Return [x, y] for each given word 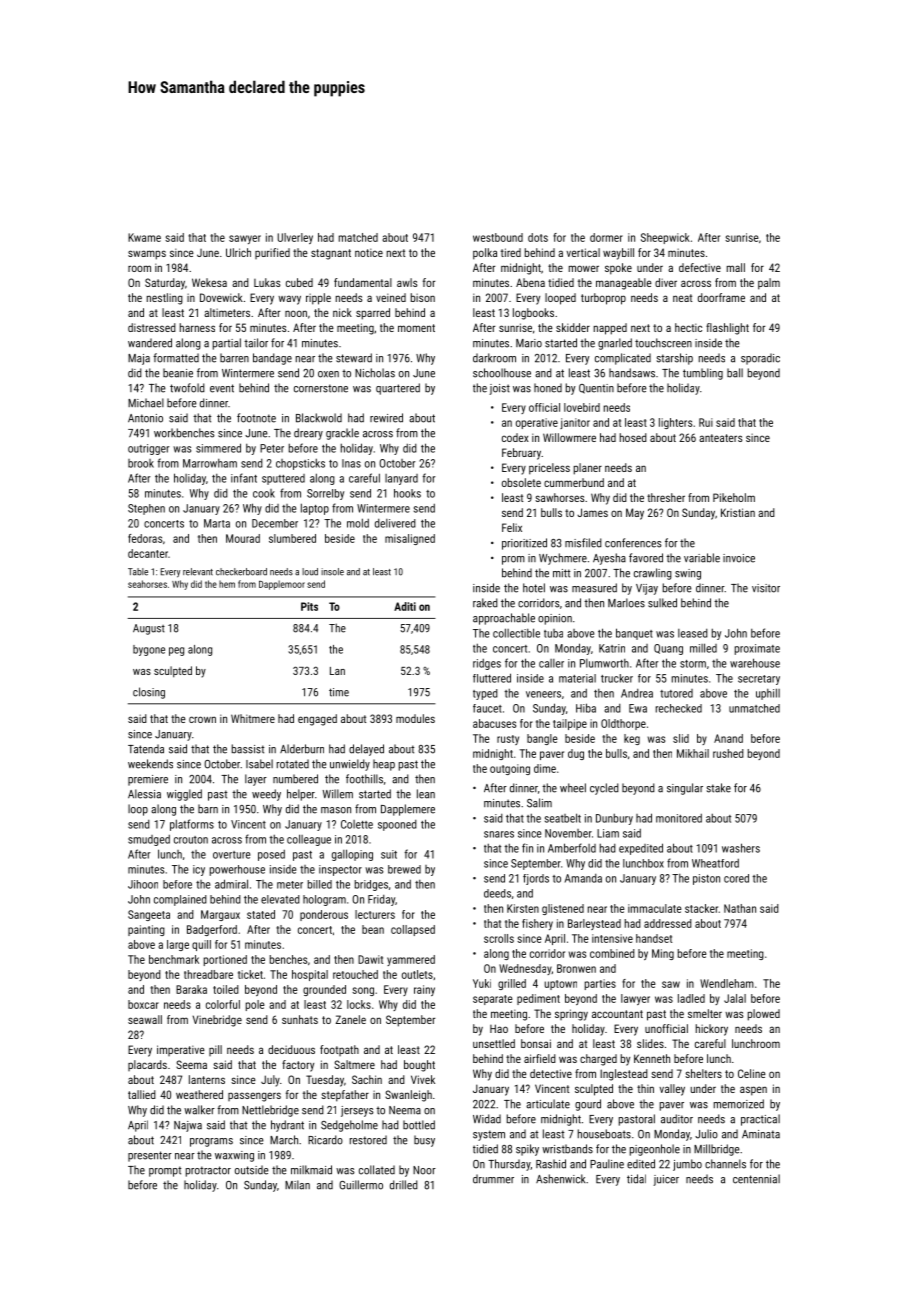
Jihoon [143, 884]
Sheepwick [665, 238]
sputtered [283, 479]
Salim [539, 803]
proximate [757, 649]
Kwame [144, 237]
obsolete [521, 482]
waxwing [234, 1156]
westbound [498, 237]
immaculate [655, 908]
